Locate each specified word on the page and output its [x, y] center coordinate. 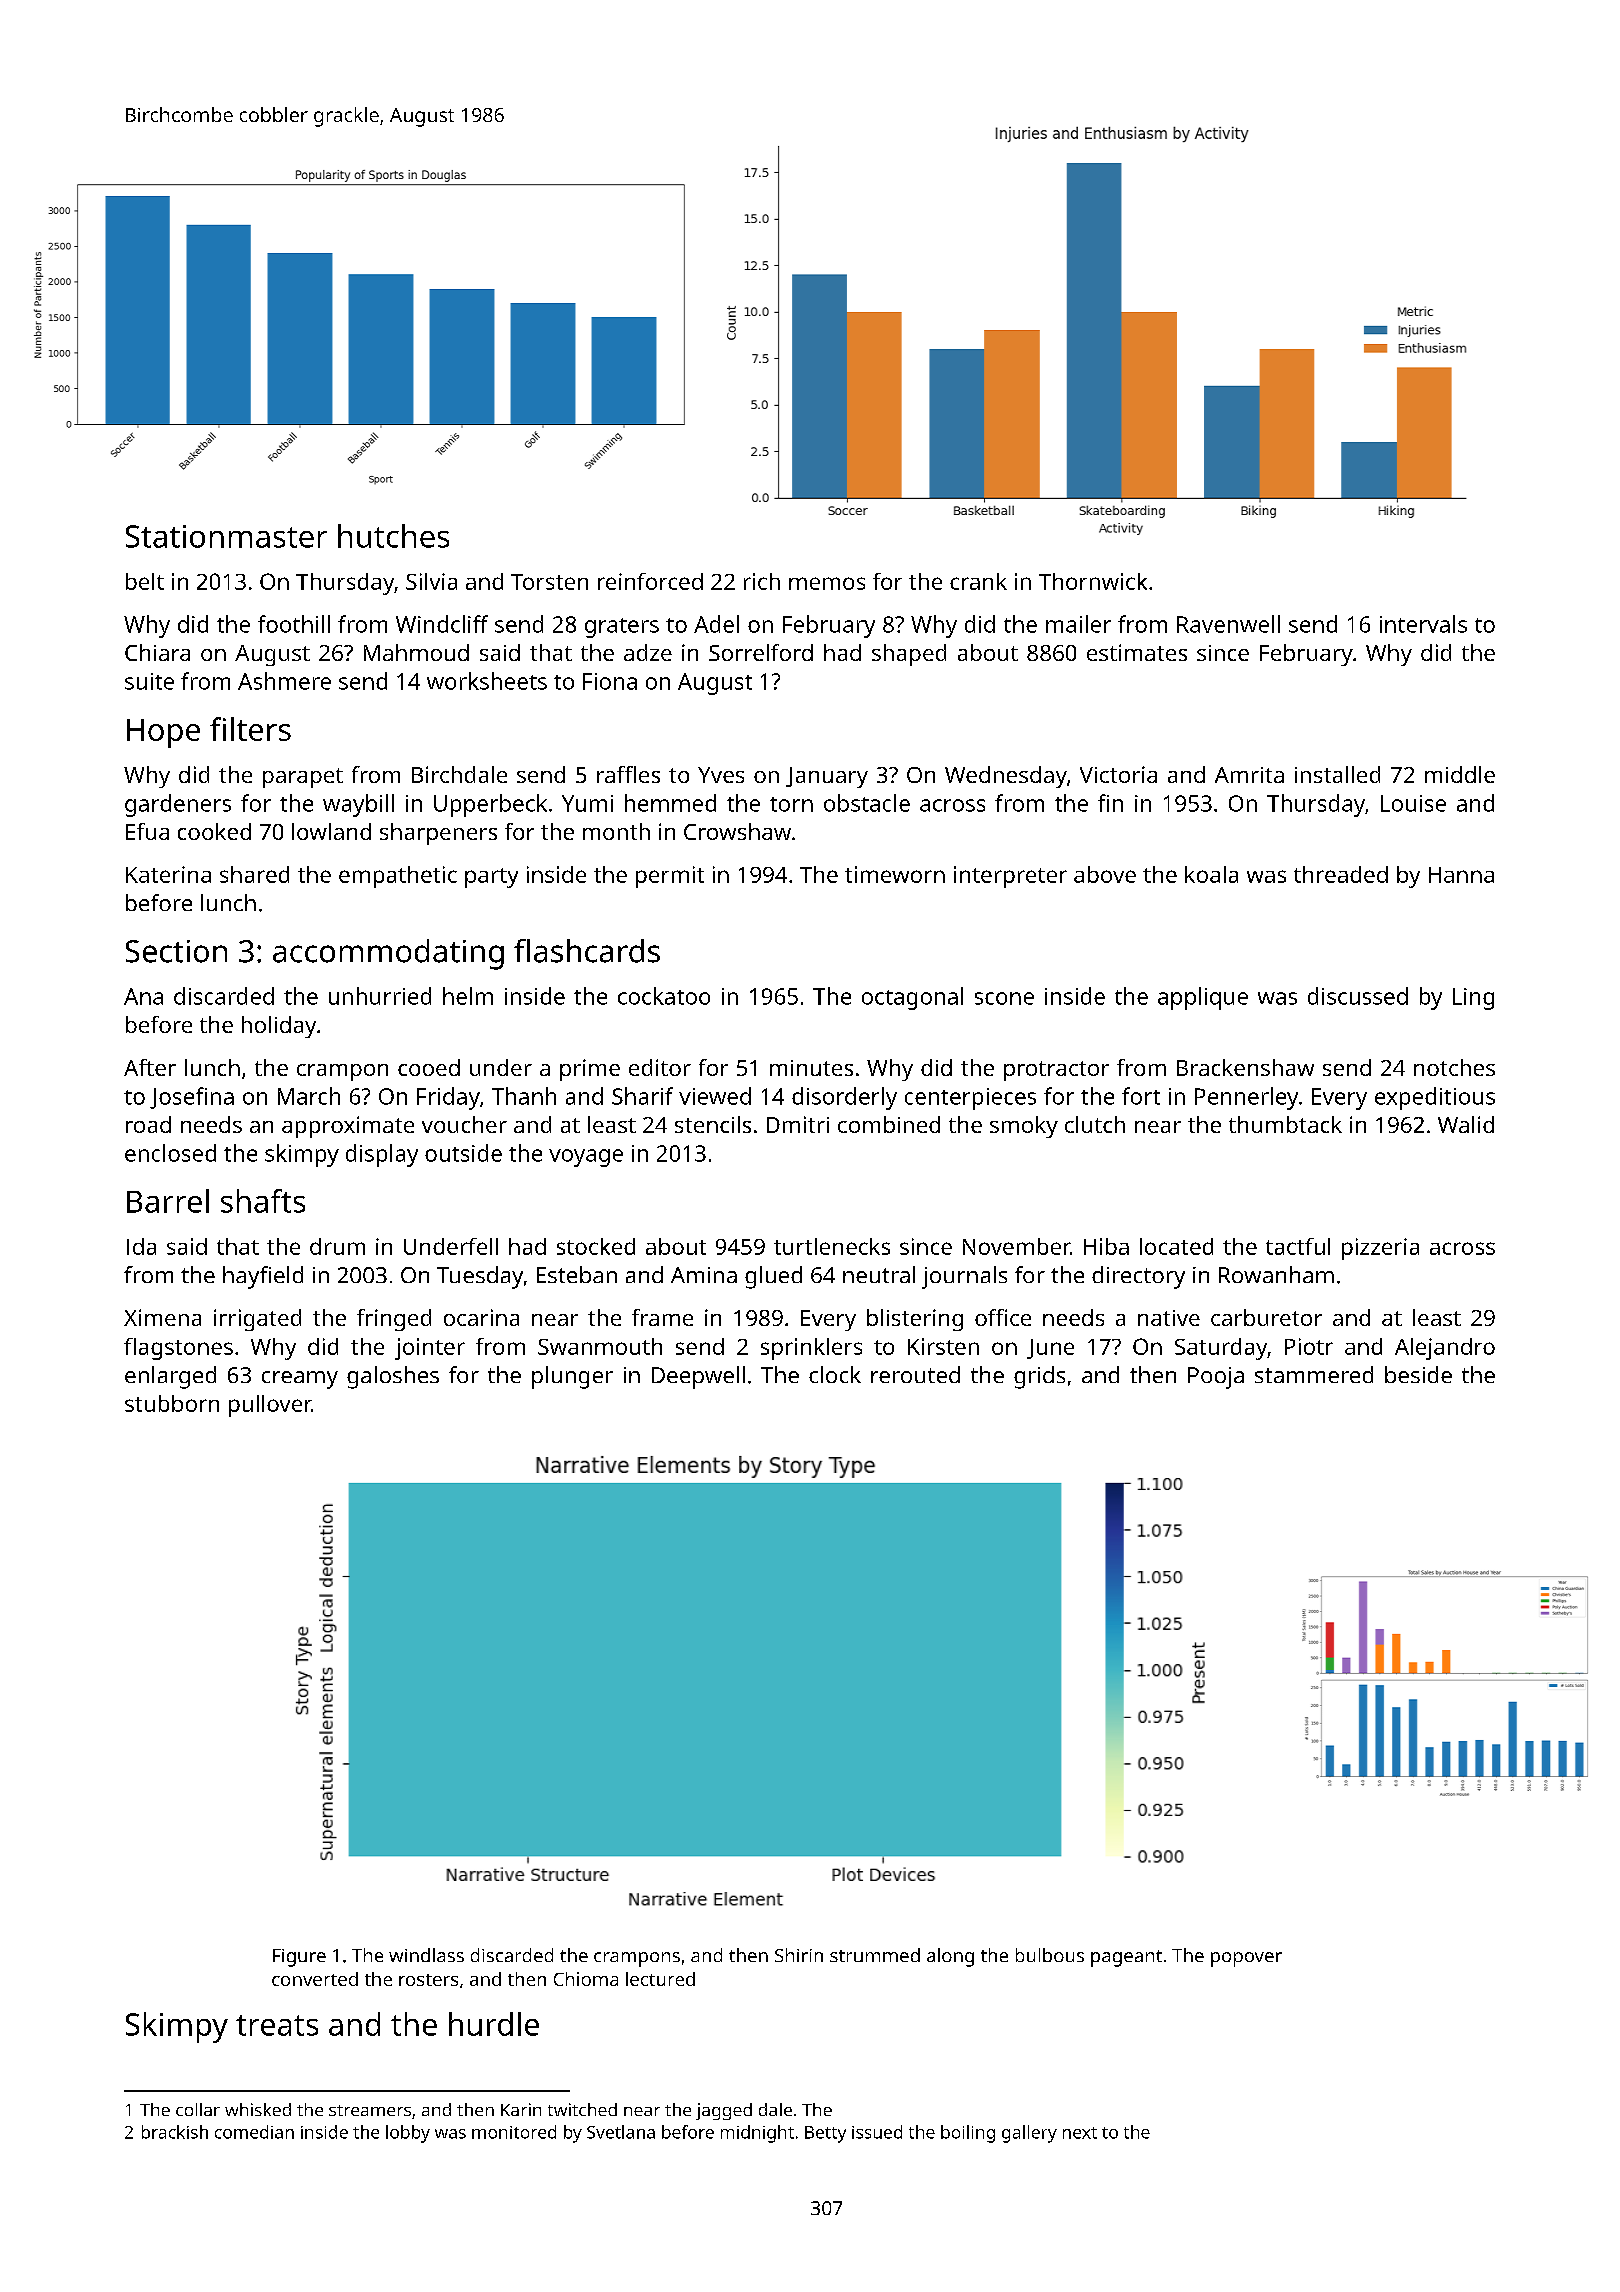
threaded [1341, 874]
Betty [825, 2134]
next [1080, 2133]
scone [1004, 998]
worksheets [487, 681]
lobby [408, 2134]
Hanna [1461, 875]
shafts [263, 1201]
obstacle [867, 803]
